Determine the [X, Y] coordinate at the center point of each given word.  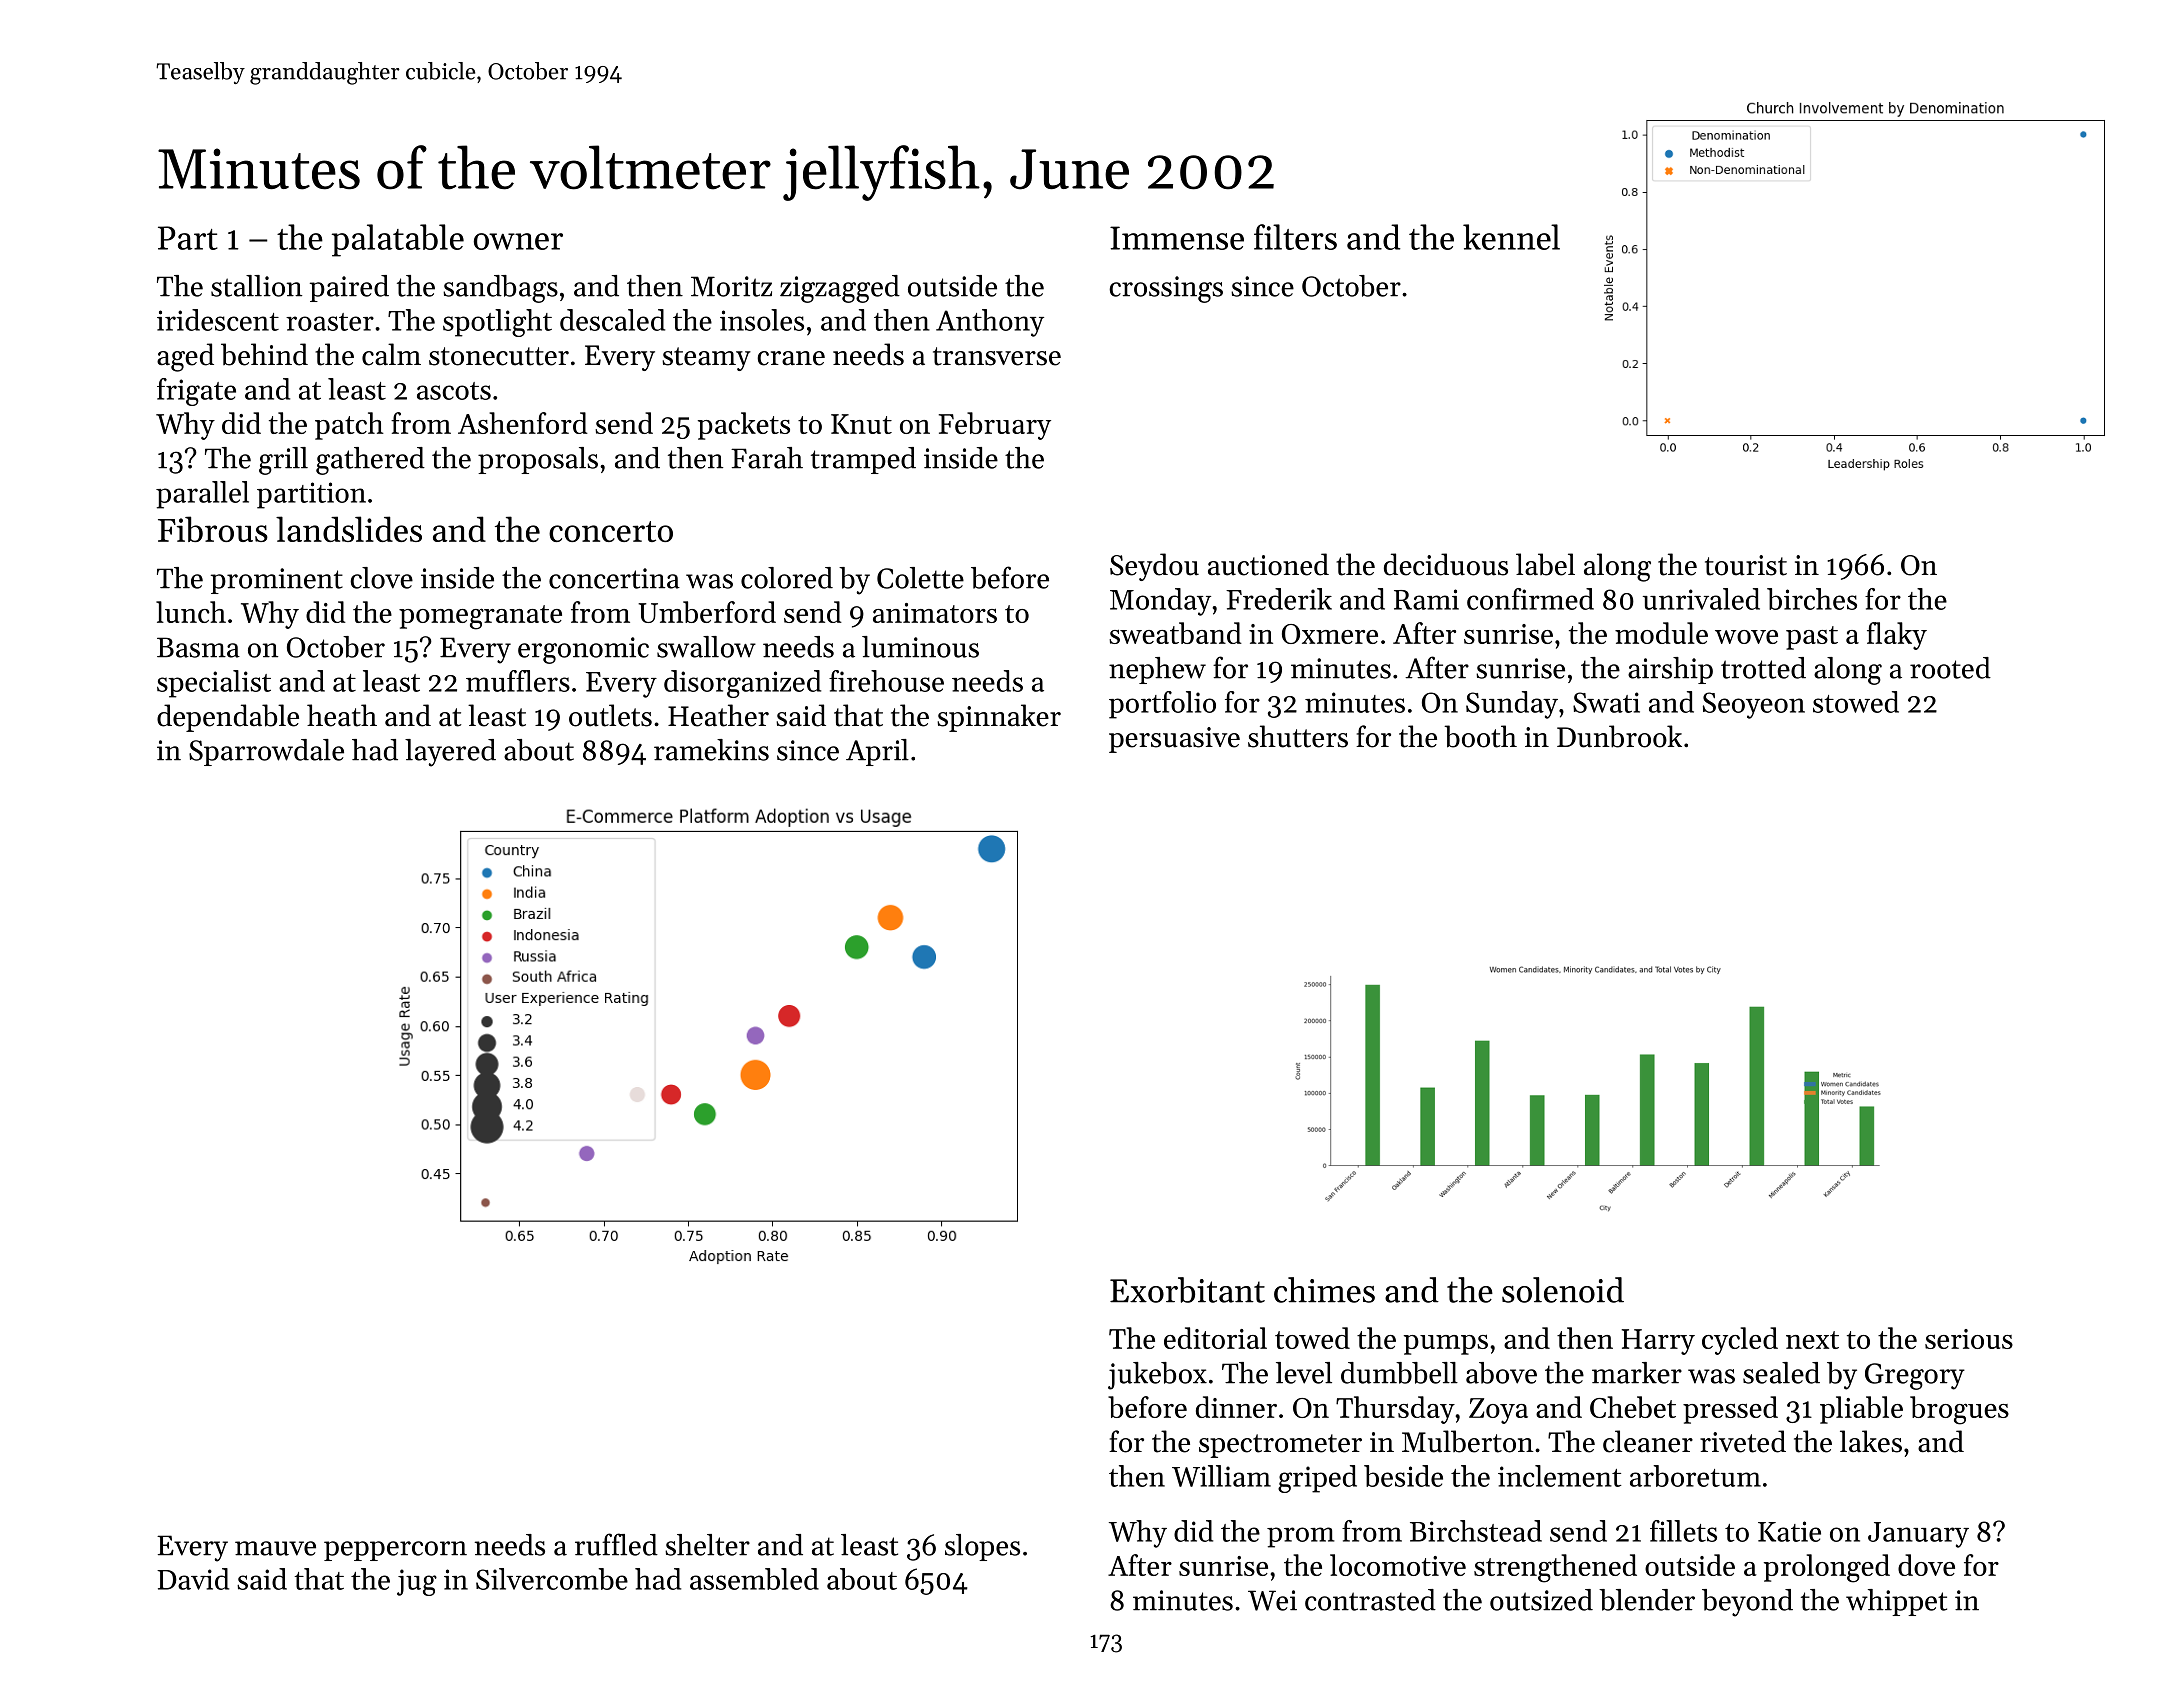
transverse [997, 356]
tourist [1746, 565]
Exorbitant [1187, 1290]
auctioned [1268, 564]
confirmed [1530, 599]
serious [1969, 1339]
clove [381, 578]
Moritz [731, 286]
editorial [1215, 1338]
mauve [275, 1548]
